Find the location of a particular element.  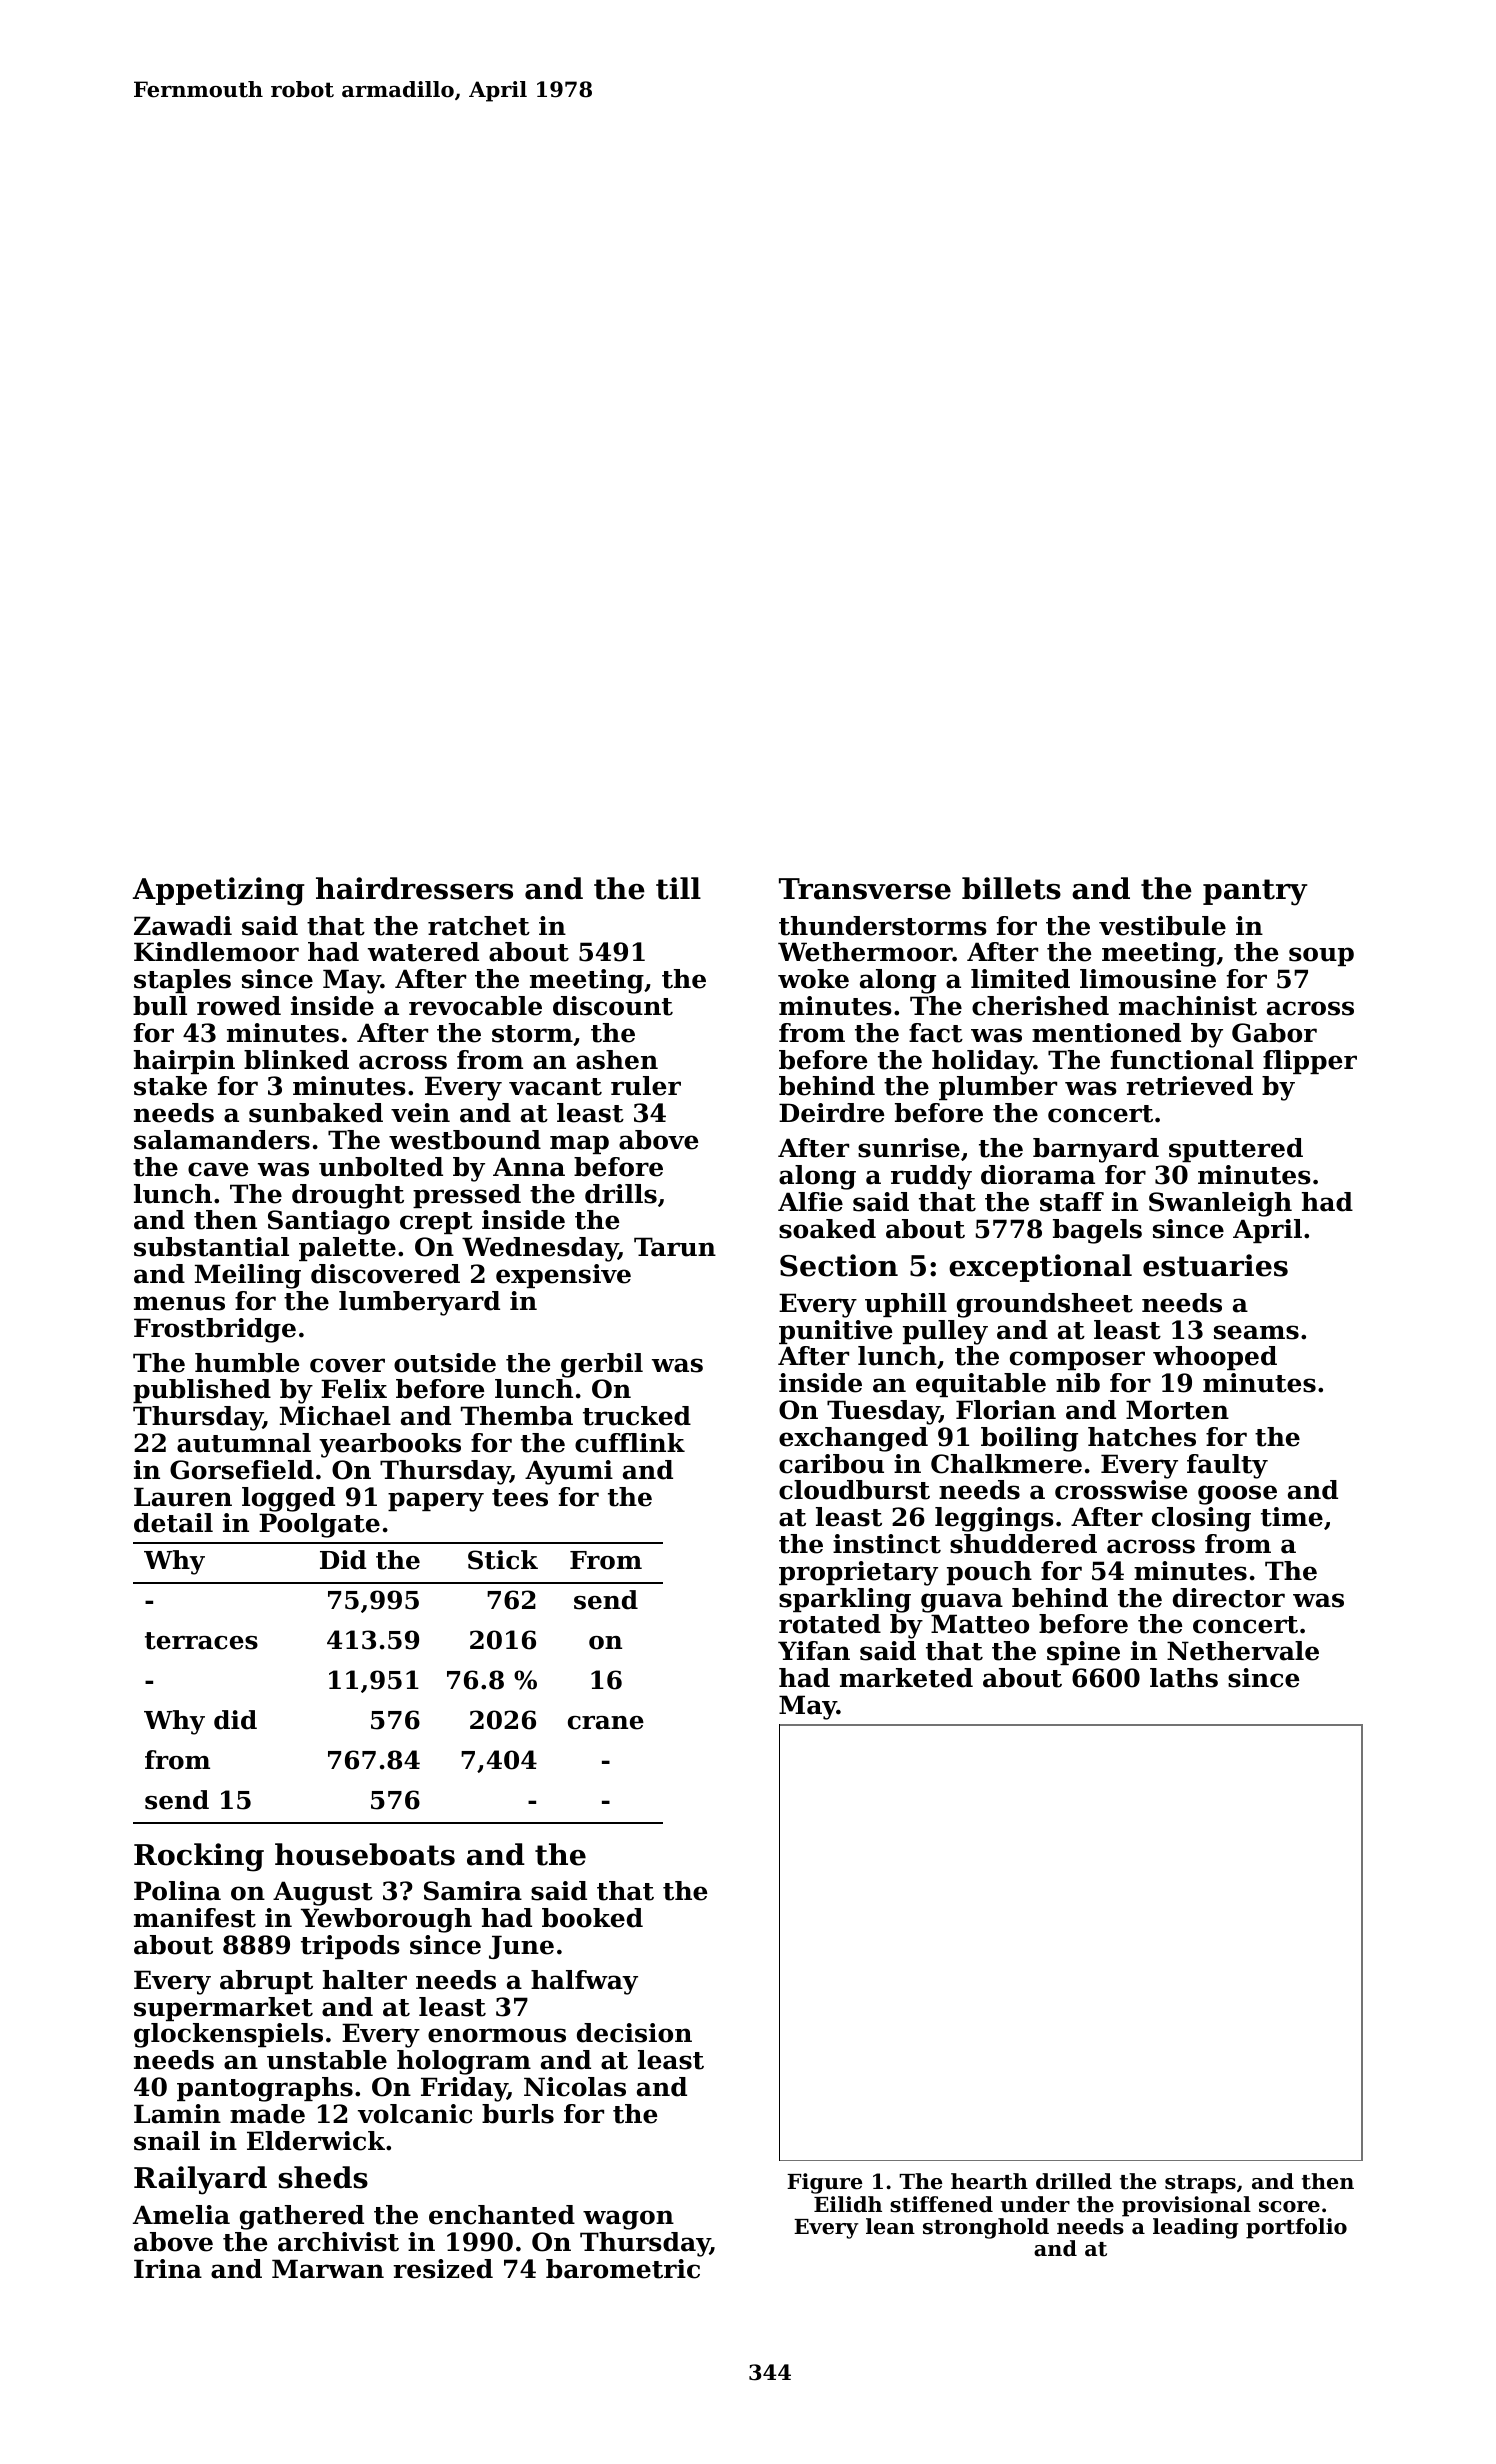

vestibule is located at coordinates (1162, 926).
